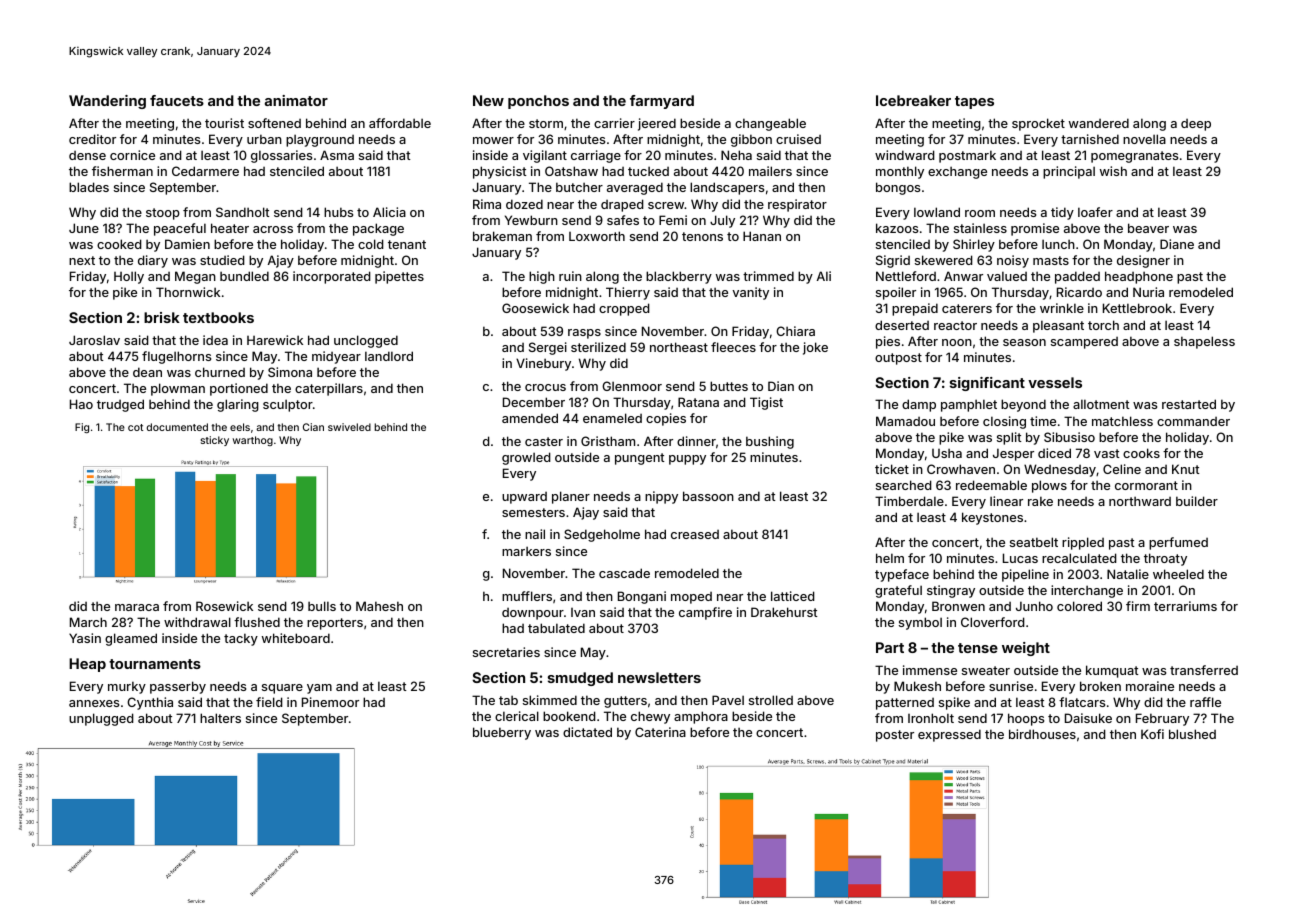 The image size is (1308, 924). What do you see at coordinates (526, 458) in the screenshot?
I see `growled` at bounding box center [526, 458].
